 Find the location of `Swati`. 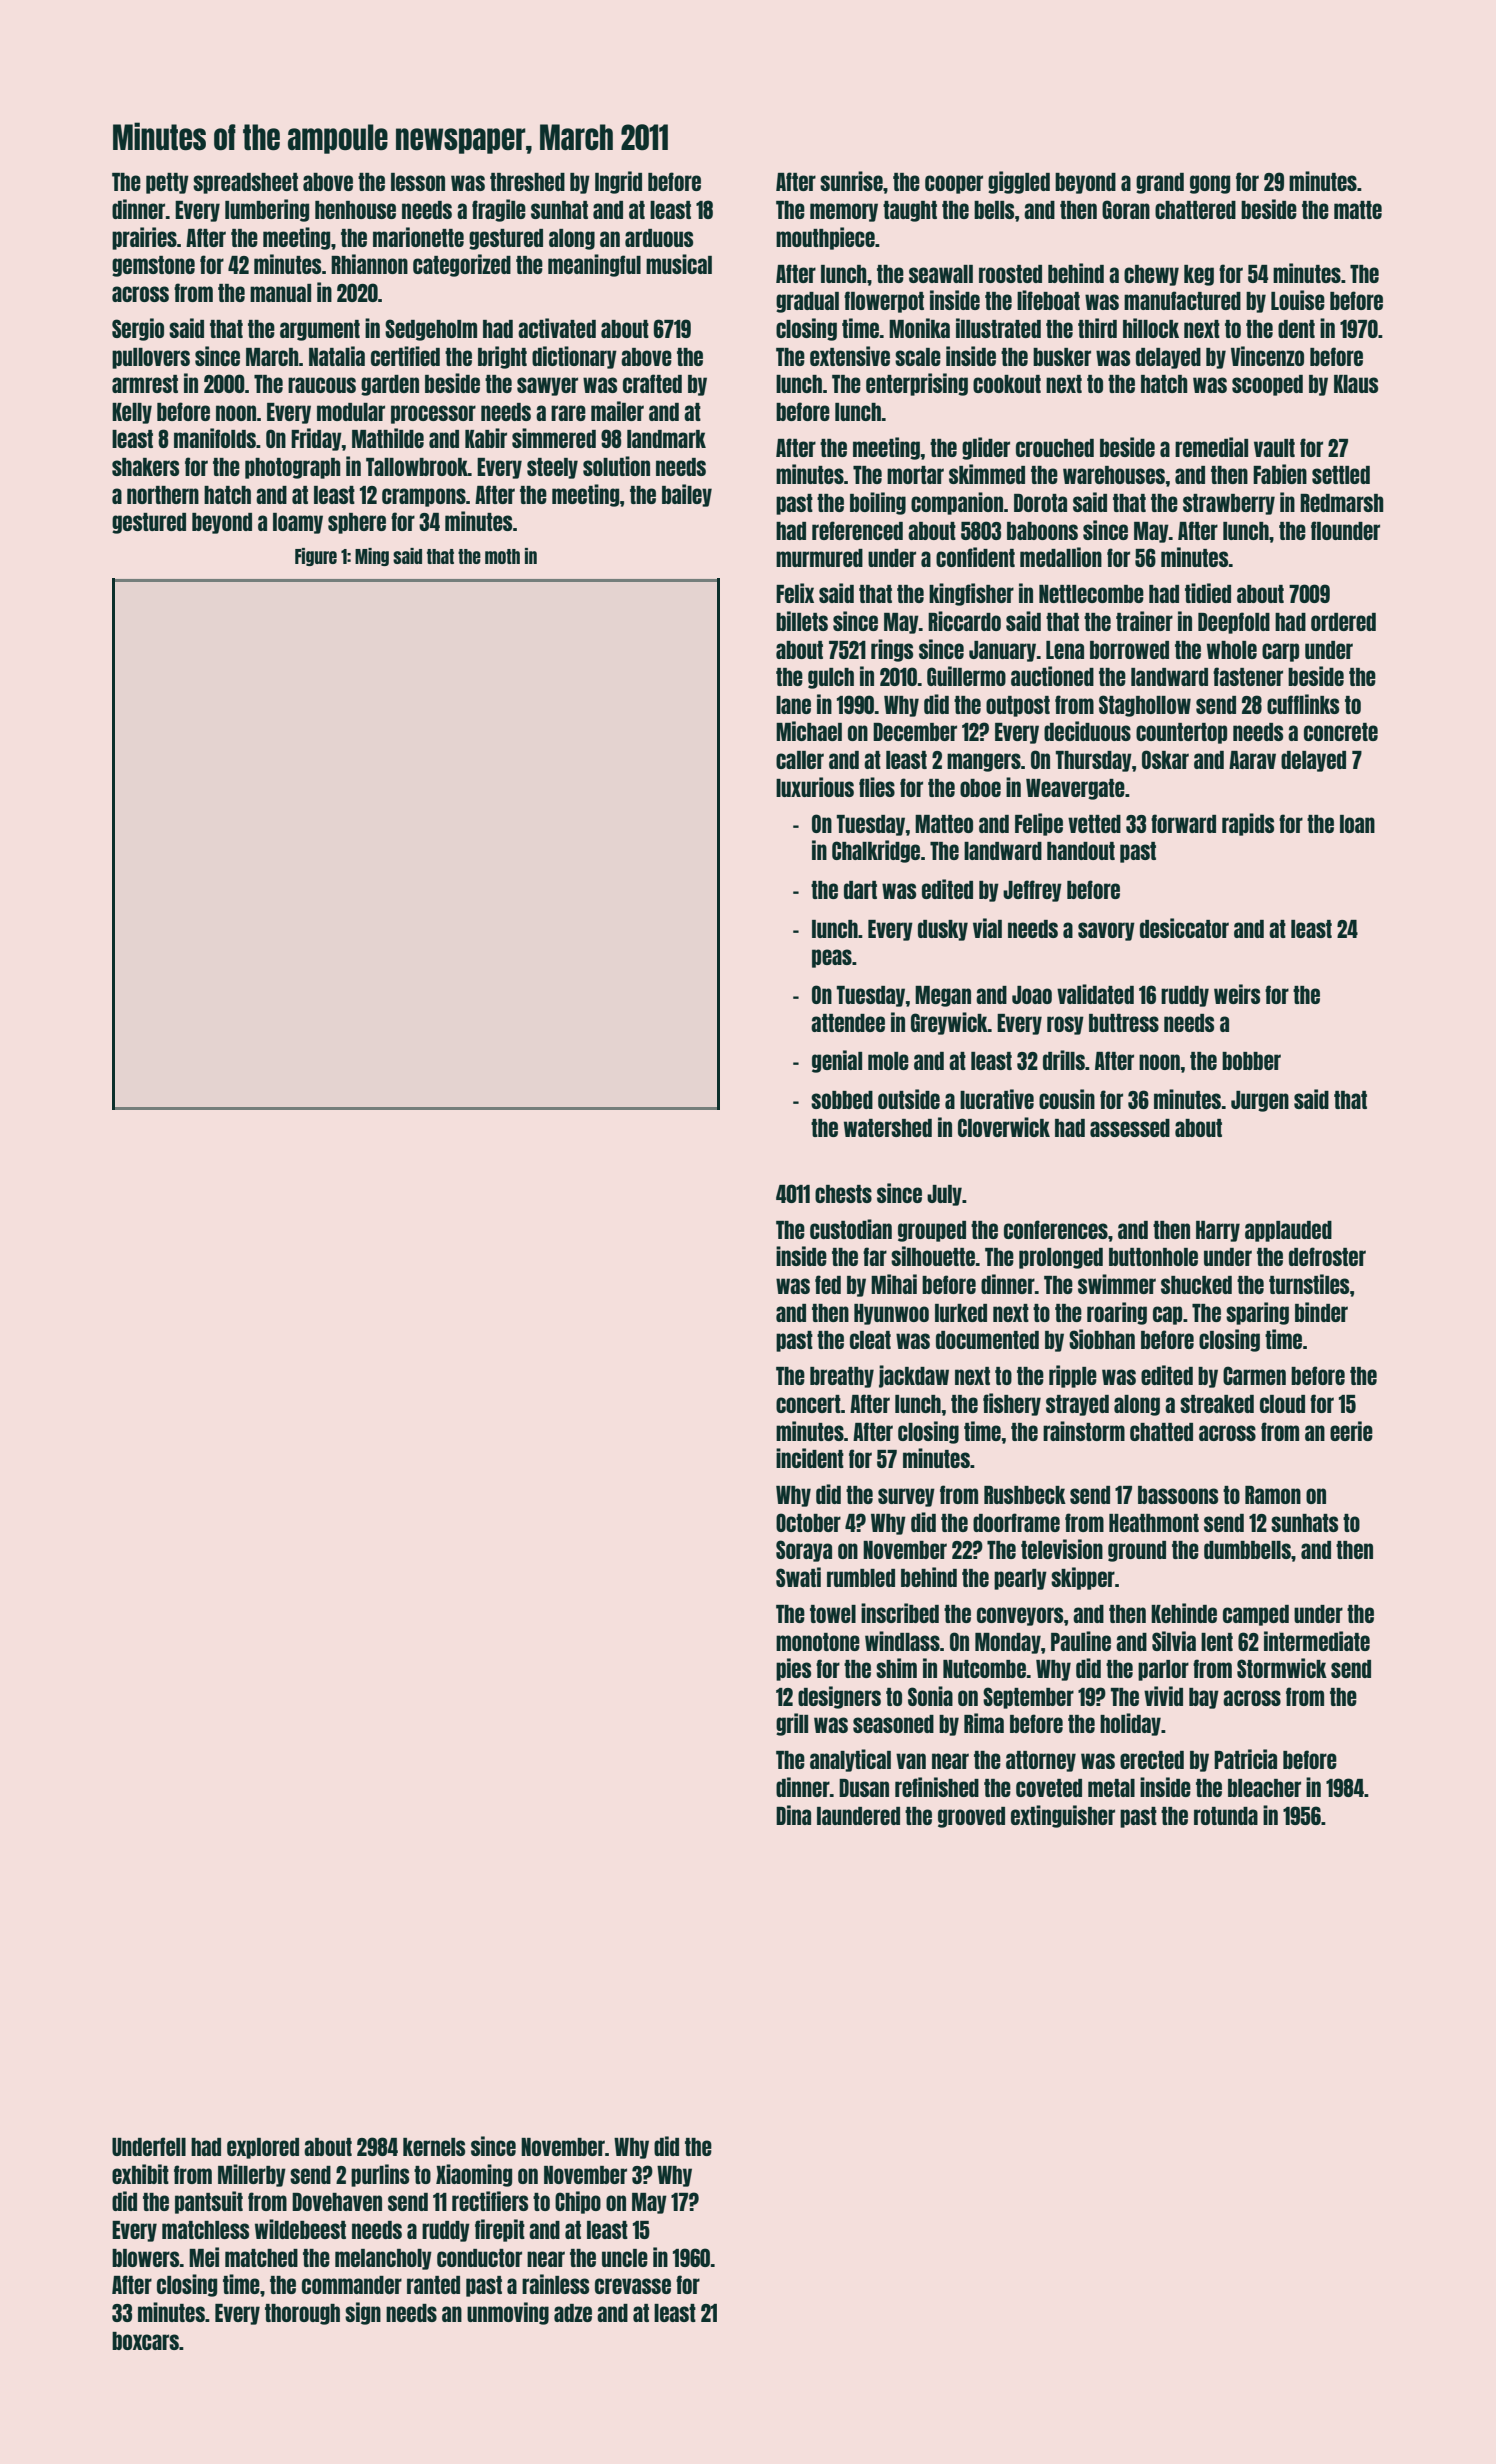

Swati is located at coordinates (798, 1577).
